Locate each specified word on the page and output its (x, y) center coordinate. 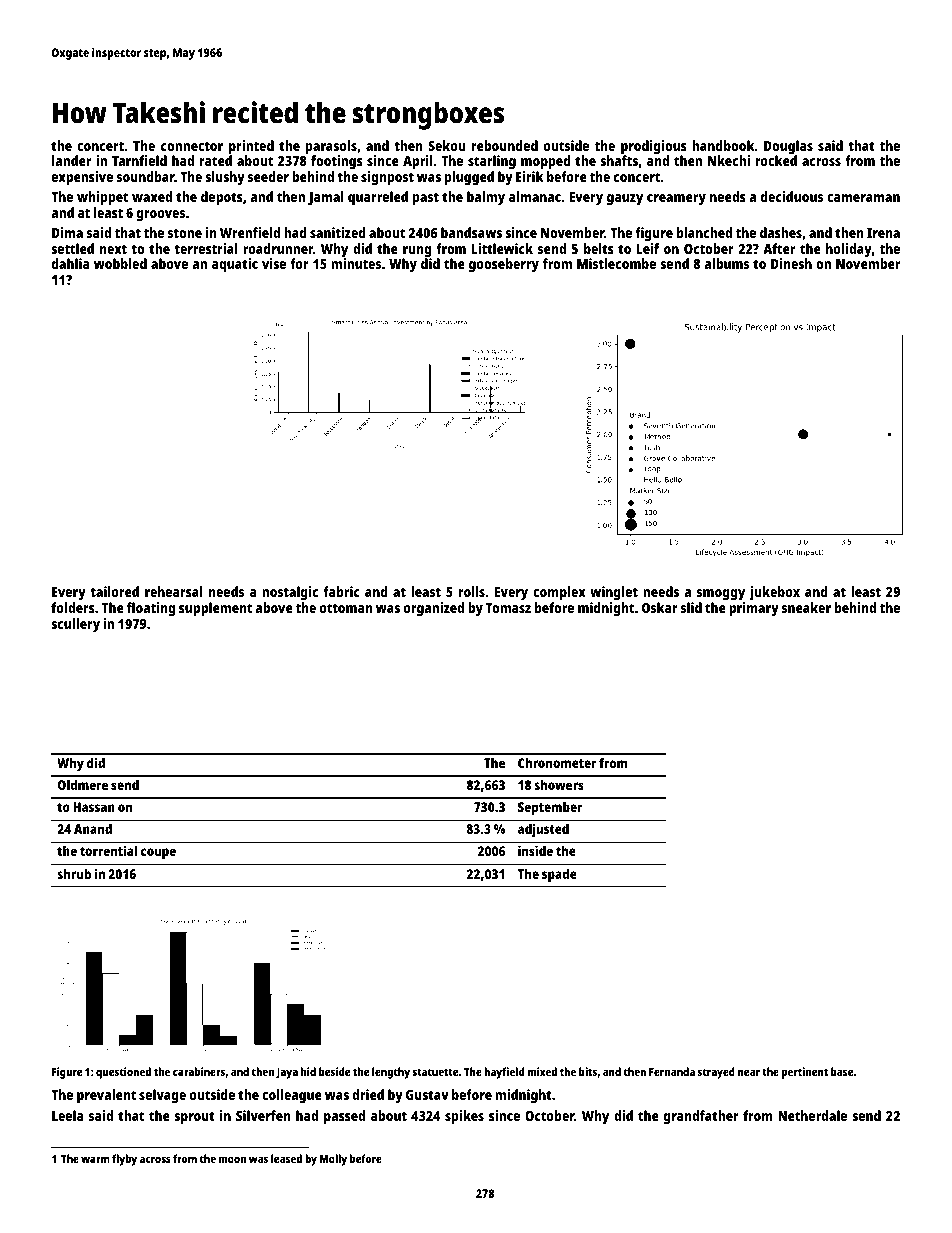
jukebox (774, 593)
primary (754, 609)
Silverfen (263, 1115)
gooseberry (504, 265)
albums (726, 263)
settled (72, 248)
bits (588, 1071)
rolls (472, 591)
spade (559, 875)
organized (434, 609)
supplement (215, 609)
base (842, 1071)
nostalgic (290, 593)
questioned (123, 1073)
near (749, 1072)
